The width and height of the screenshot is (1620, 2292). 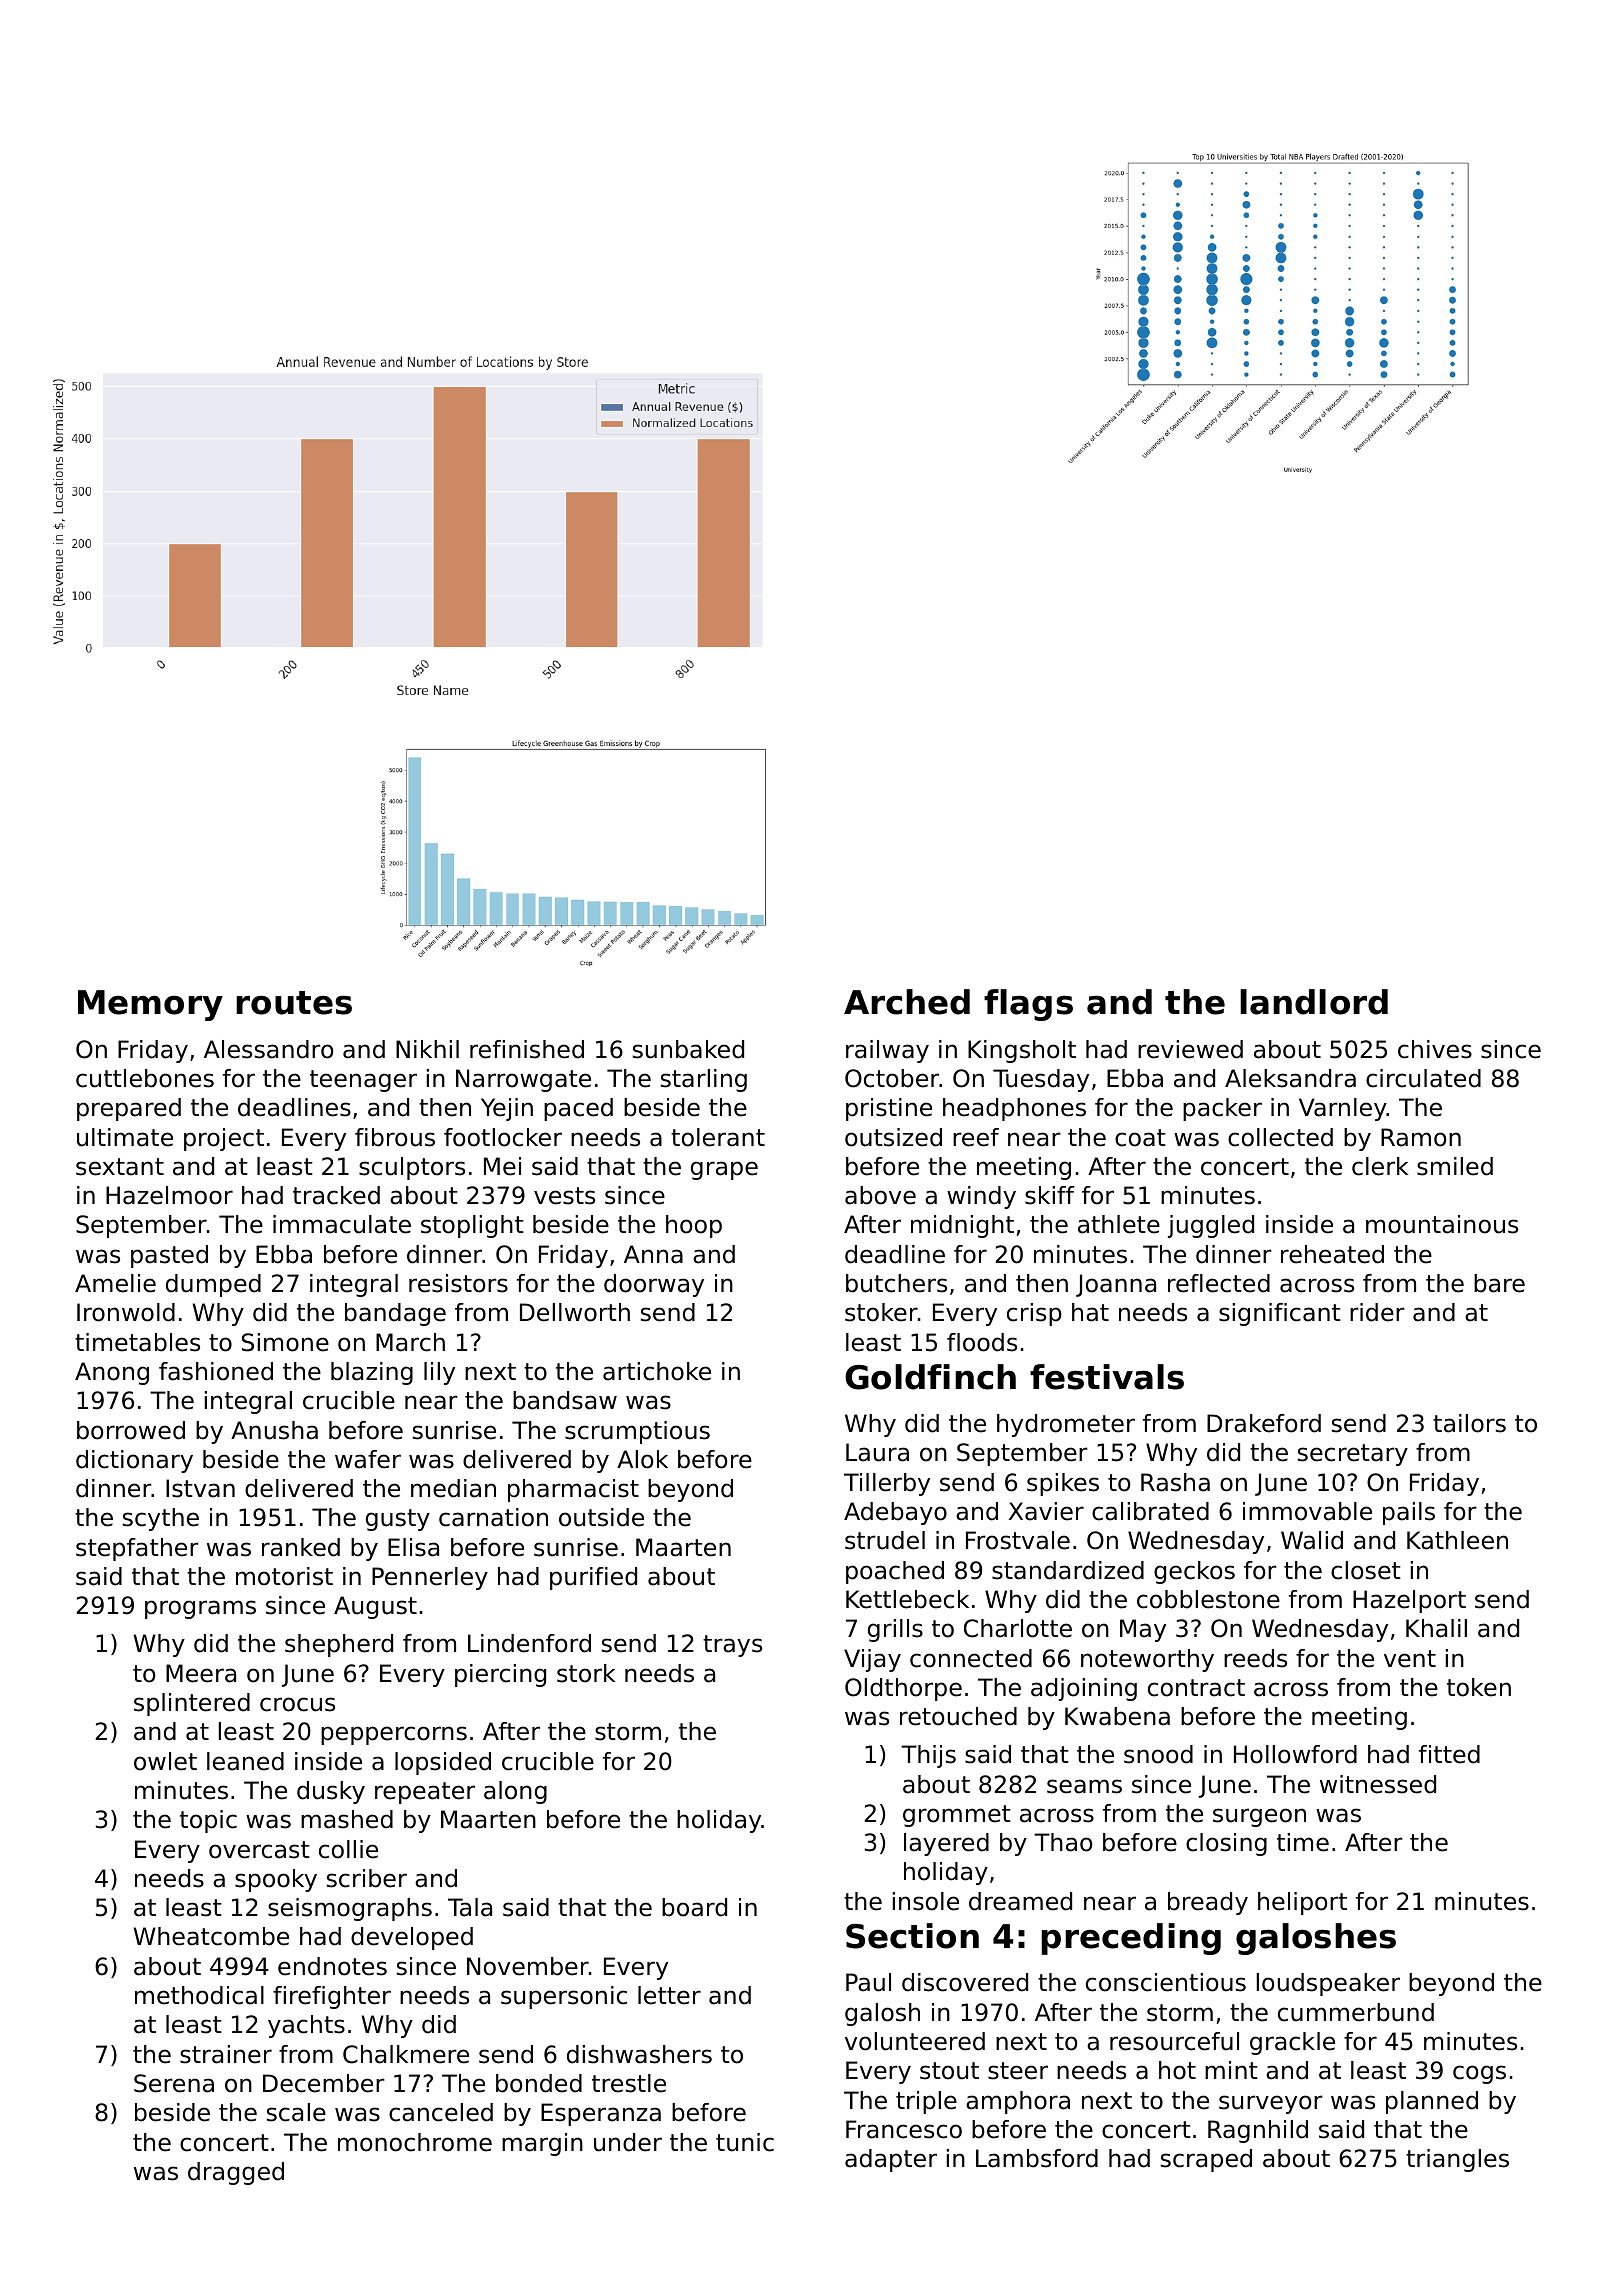 I want to click on pails, so click(x=1409, y=1513).
